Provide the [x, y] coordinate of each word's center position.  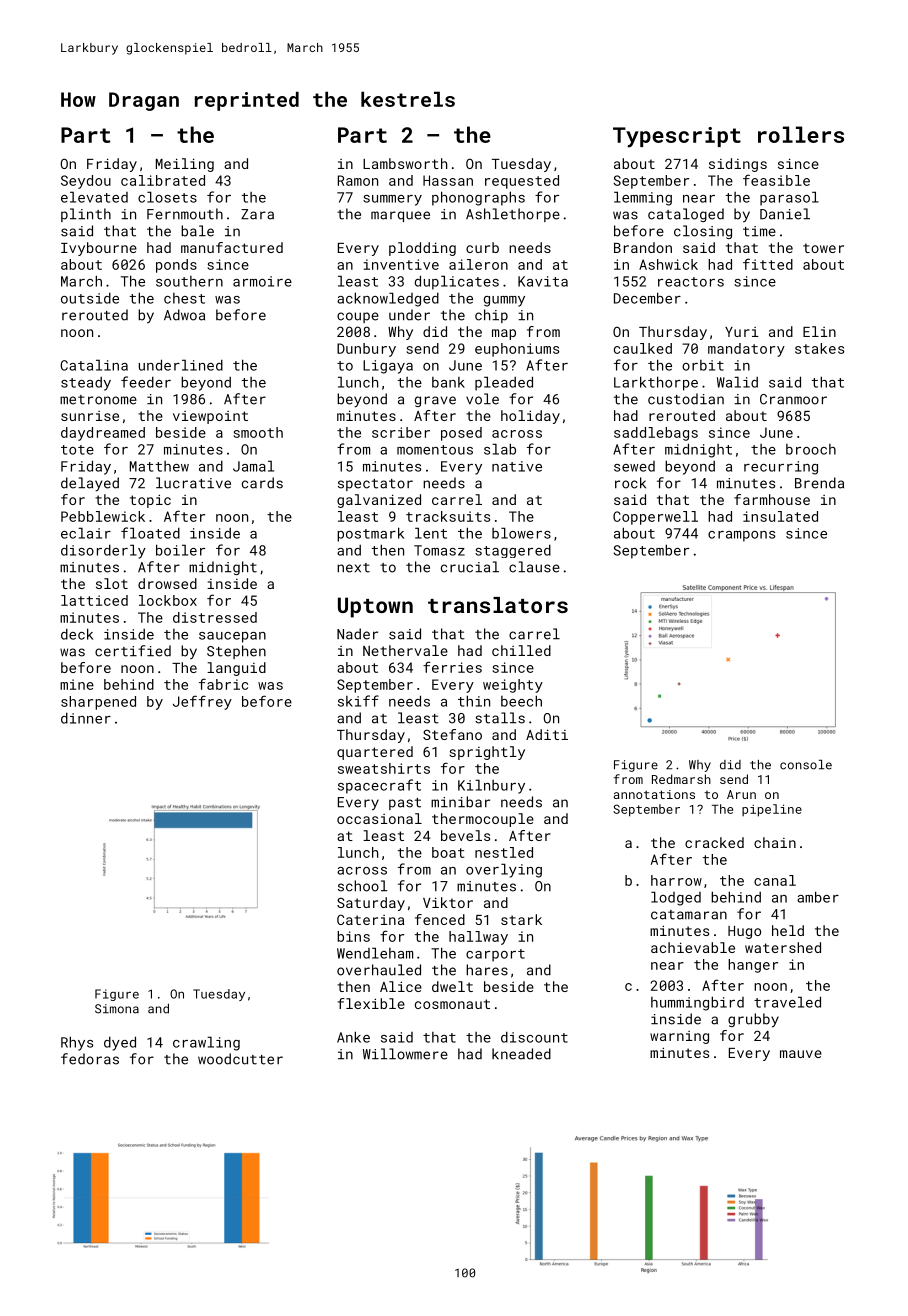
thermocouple [483, 820]
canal [775, 880]
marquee [400, 216]
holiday [530, 417]
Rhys [77, 1043]
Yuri [742, 332]
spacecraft [379, 786]
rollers [801, 134]
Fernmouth [185, 214]
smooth [258, 432]
